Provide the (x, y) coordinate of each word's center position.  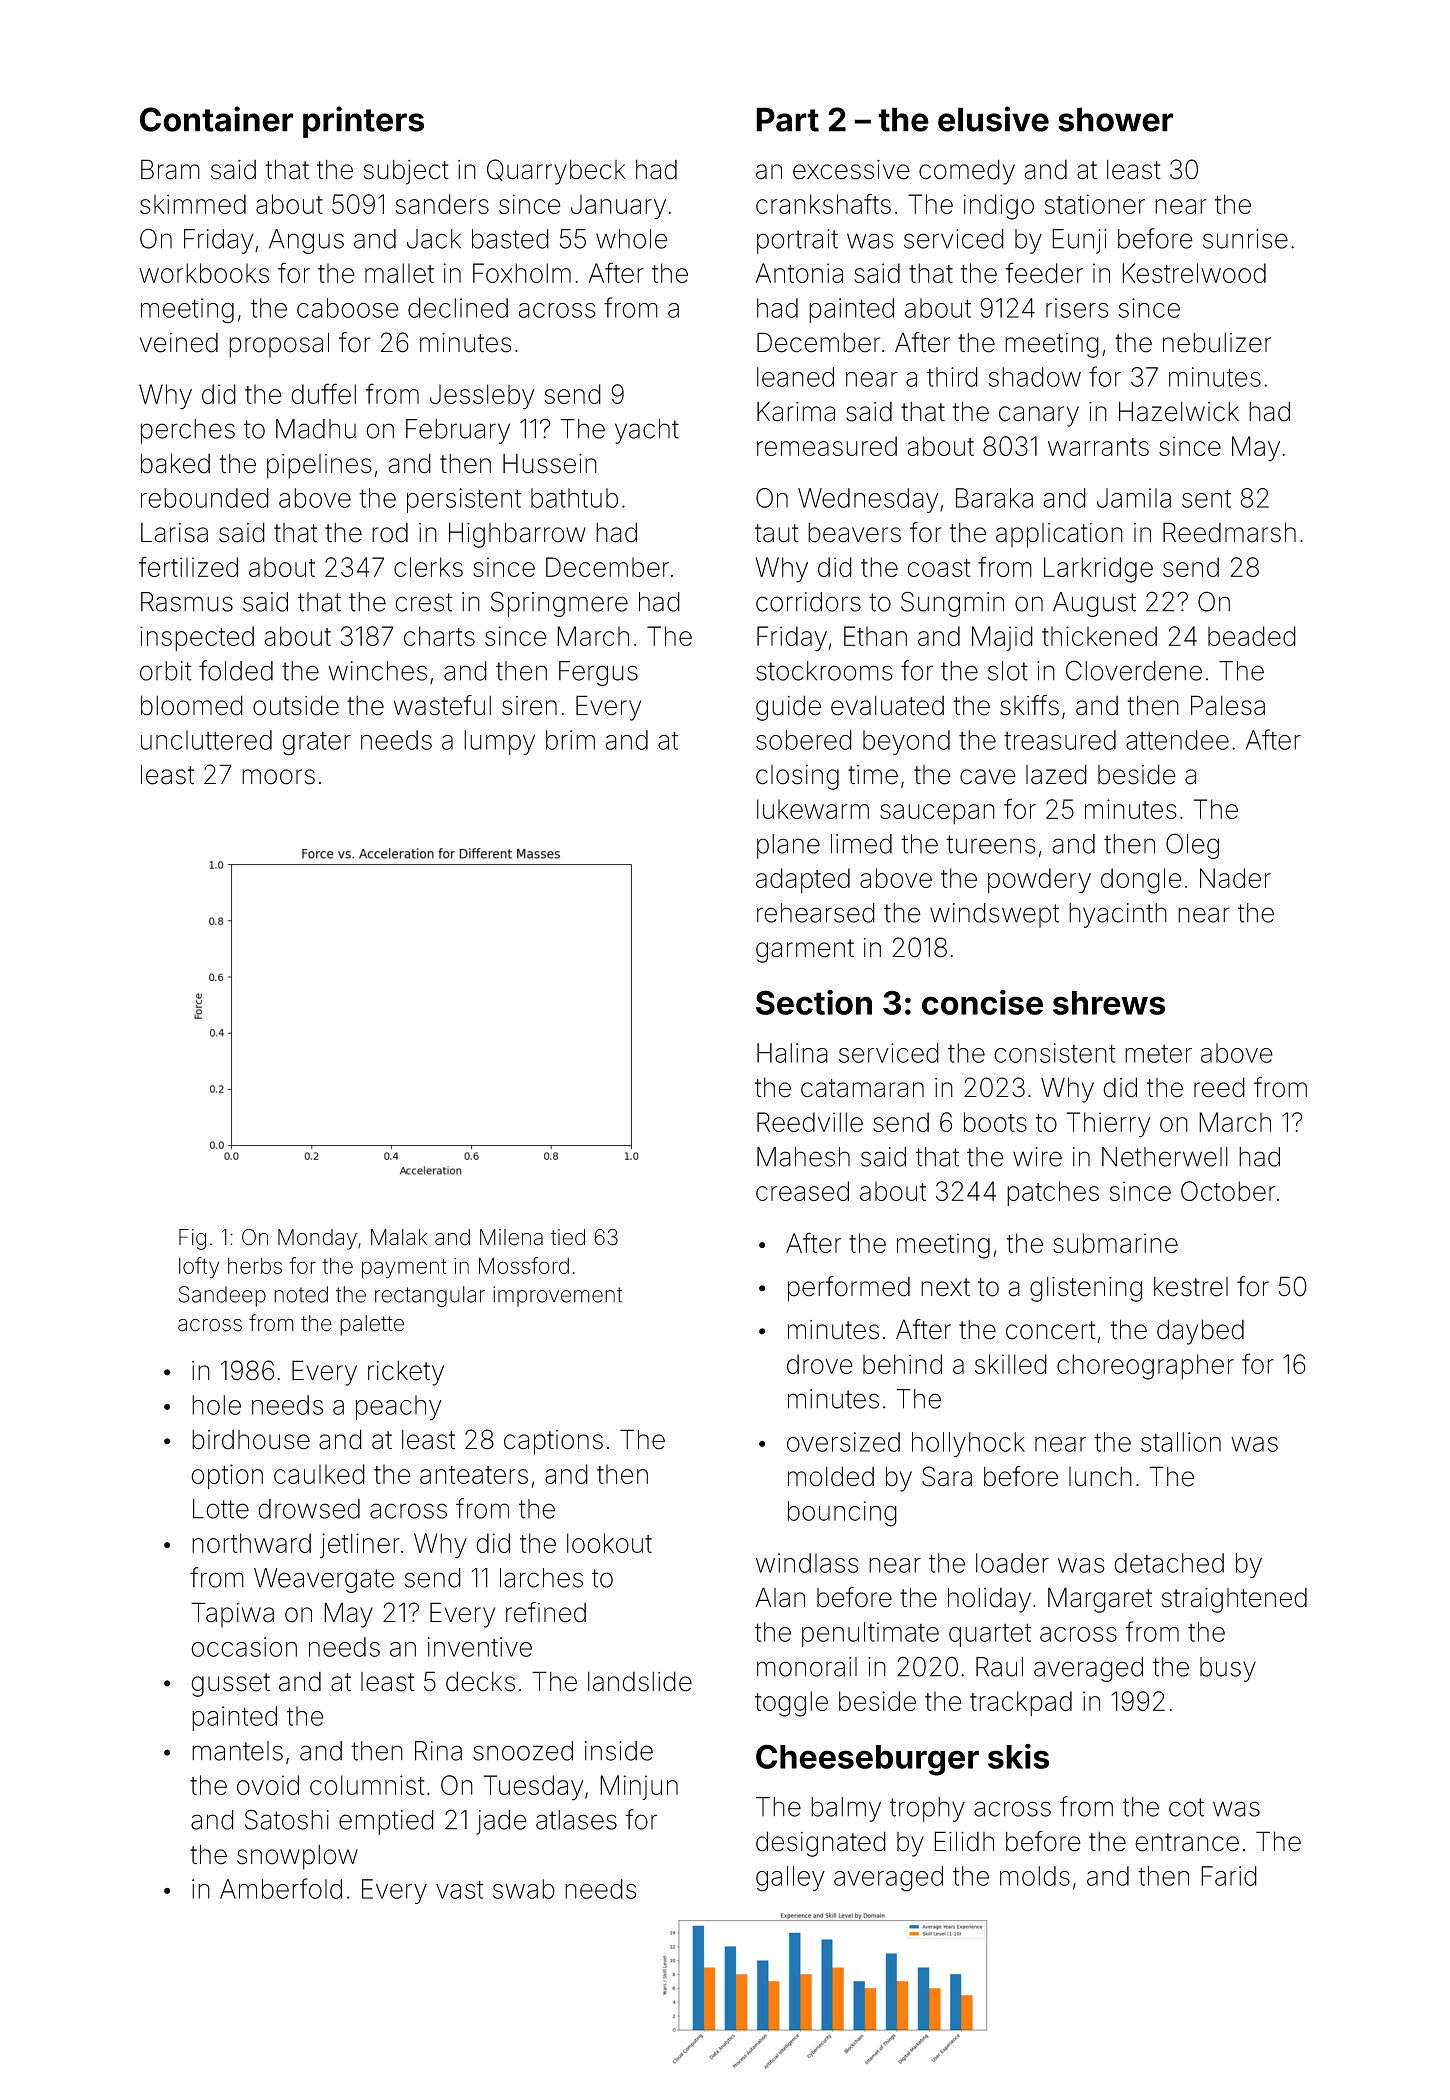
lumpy (499, 742)
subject (406, 172)
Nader (1235, 878)
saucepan (937, 814)
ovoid (268, 1785)
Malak (399, 1237)
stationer (1095, 204)
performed (849, 1289)
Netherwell (1165, 1157)
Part (787, 119)
